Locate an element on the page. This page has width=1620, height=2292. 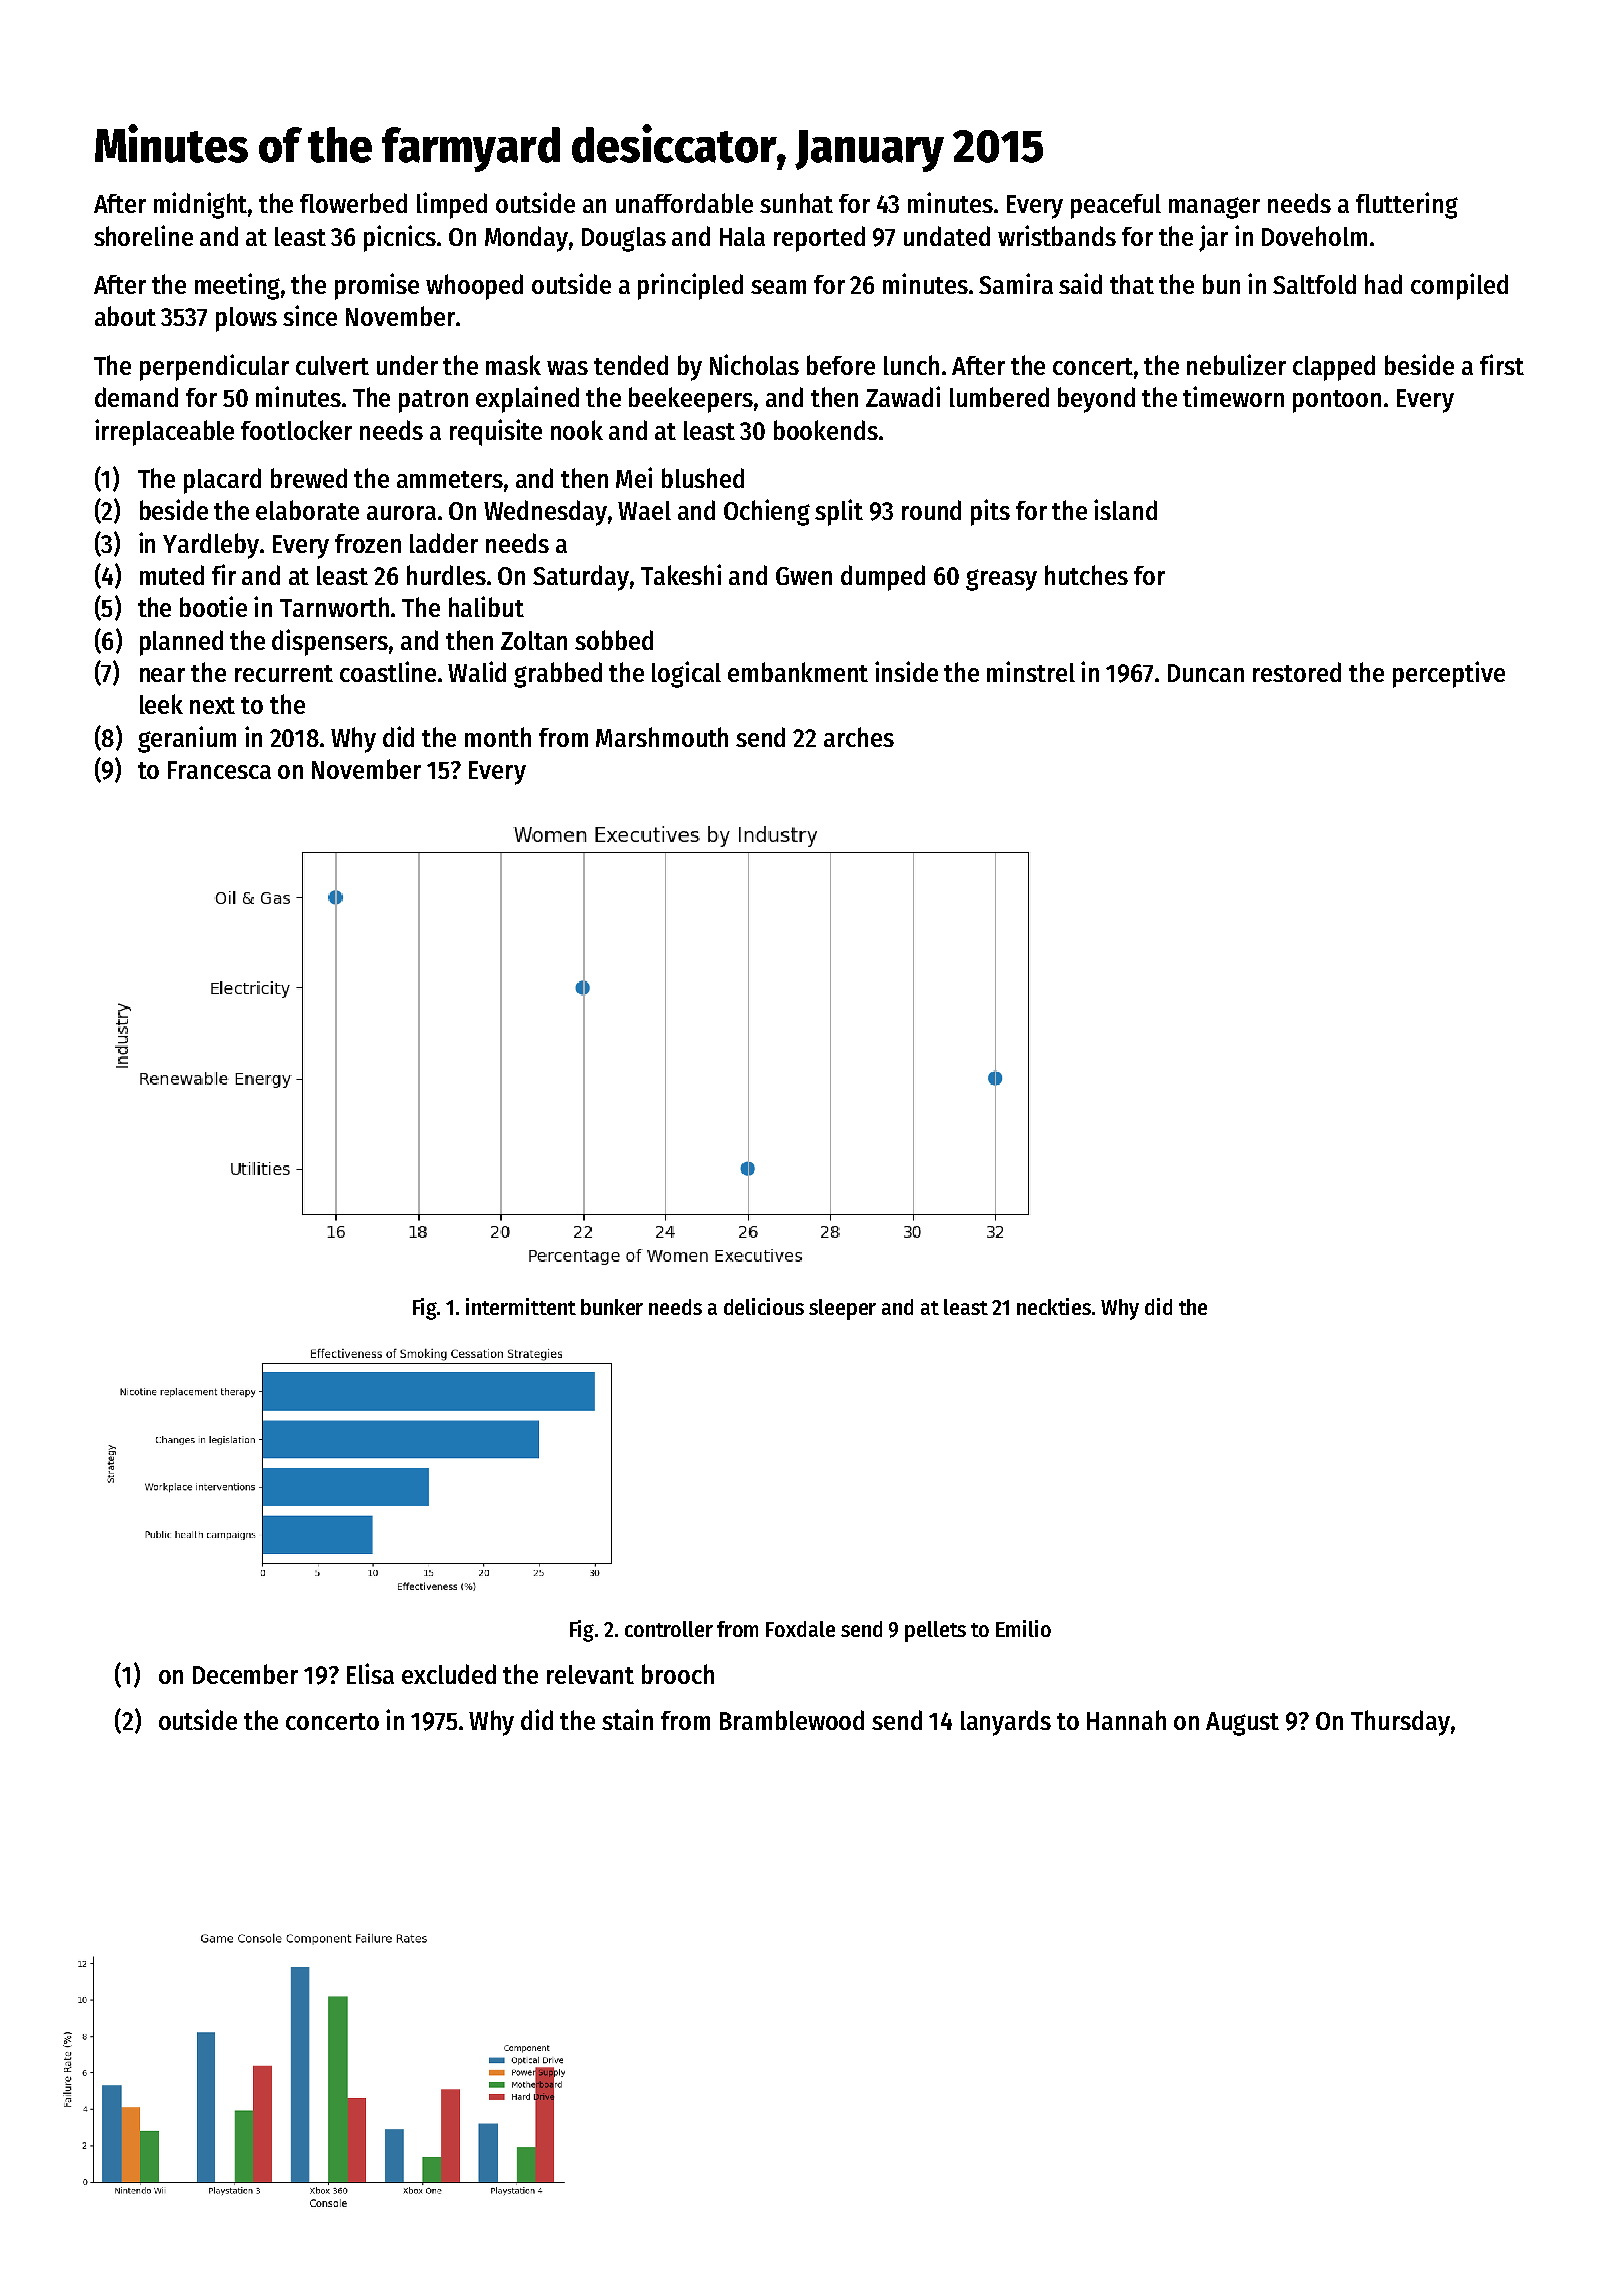
Marshmouth is located at coordinates (662, 737).
